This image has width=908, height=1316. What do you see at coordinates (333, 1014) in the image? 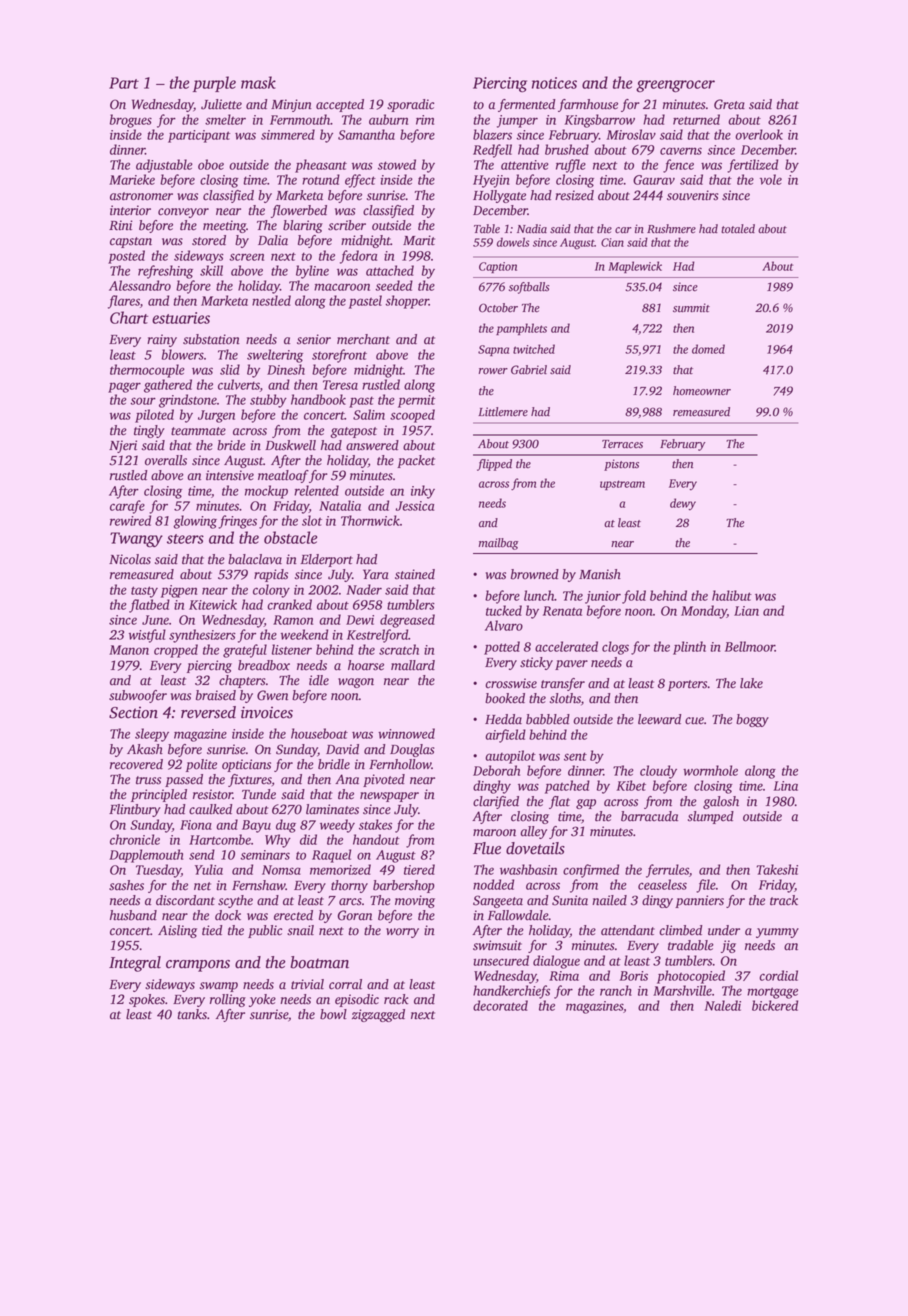
I see `bowl` at bounding box center [333, 1014].
